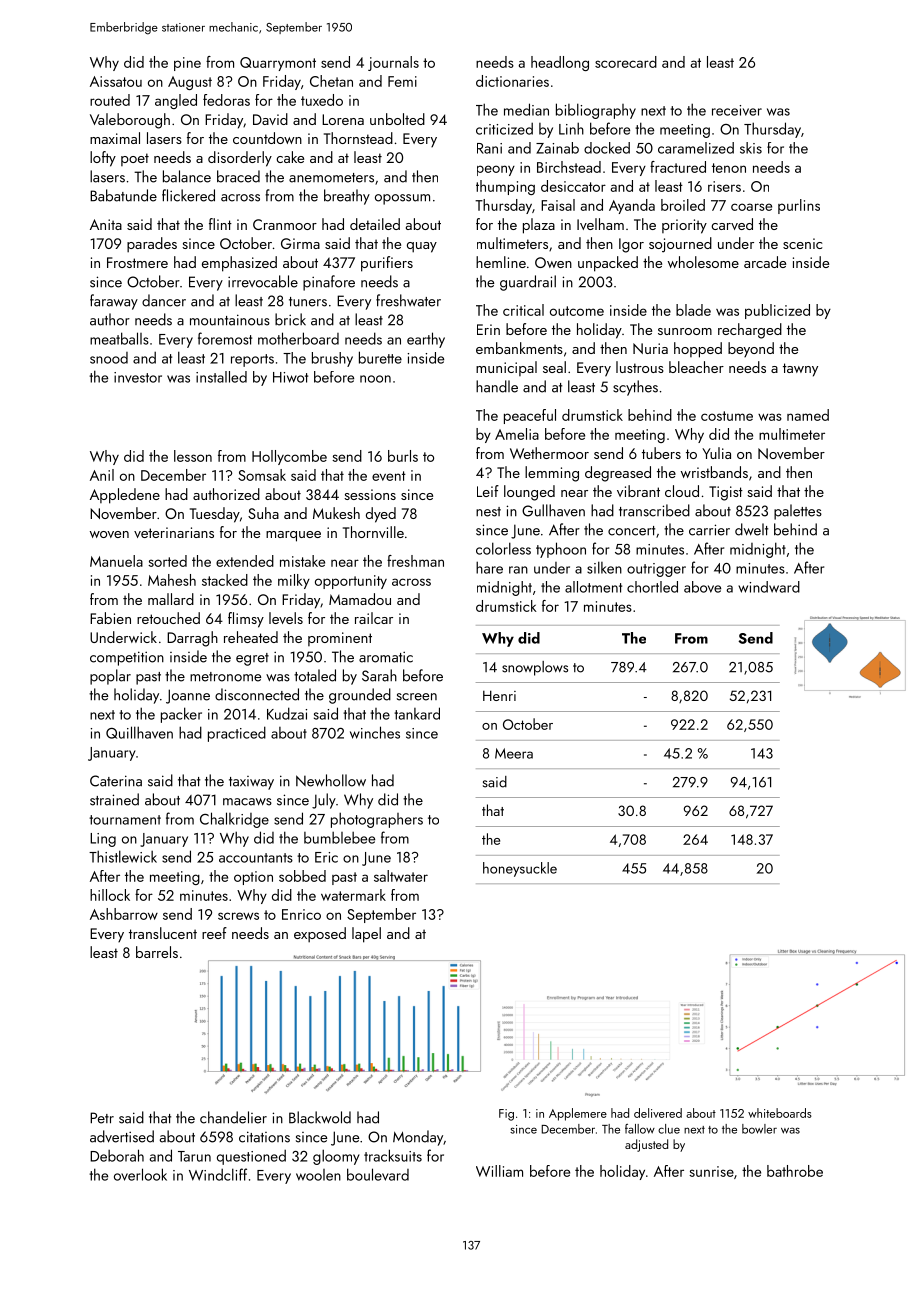 The height and width of the page is (1308, 924). What do you see at coordinates (512, 81) in the page?
I see `dictionaries` at bounding box center [512, 81].
